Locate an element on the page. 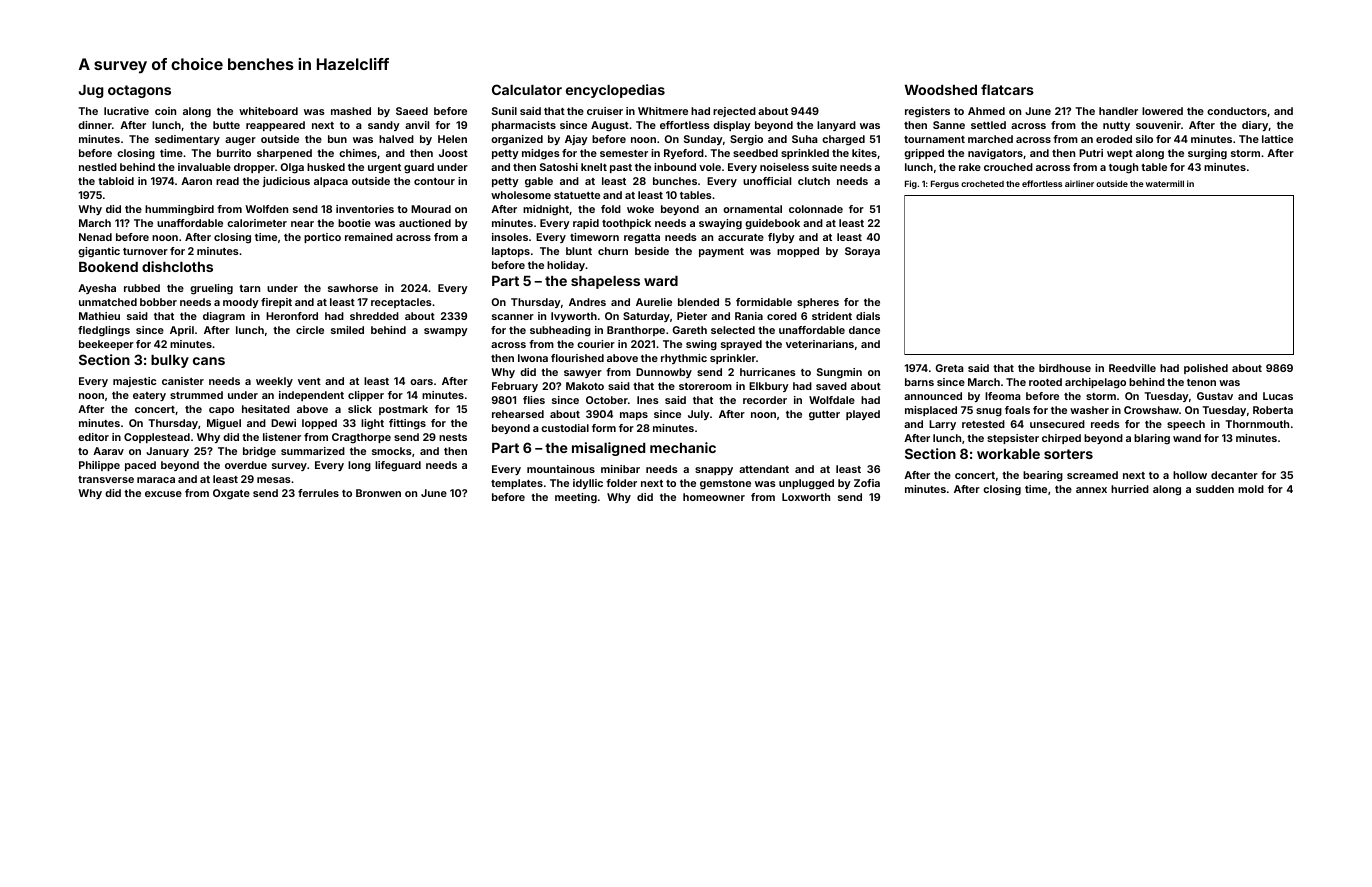  swing is located at coordinates (701, 345).
